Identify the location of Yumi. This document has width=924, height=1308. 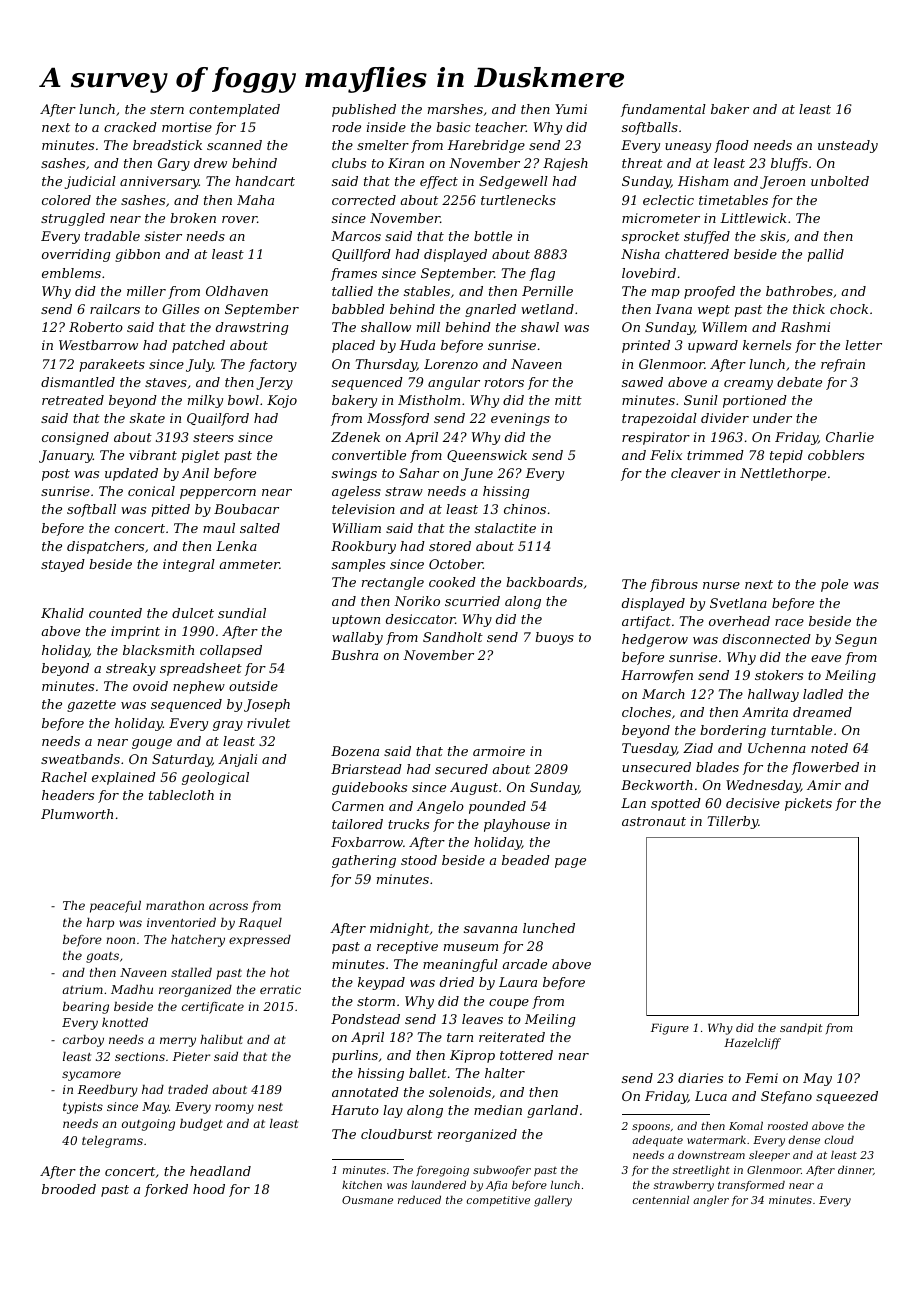
(571, 109).
